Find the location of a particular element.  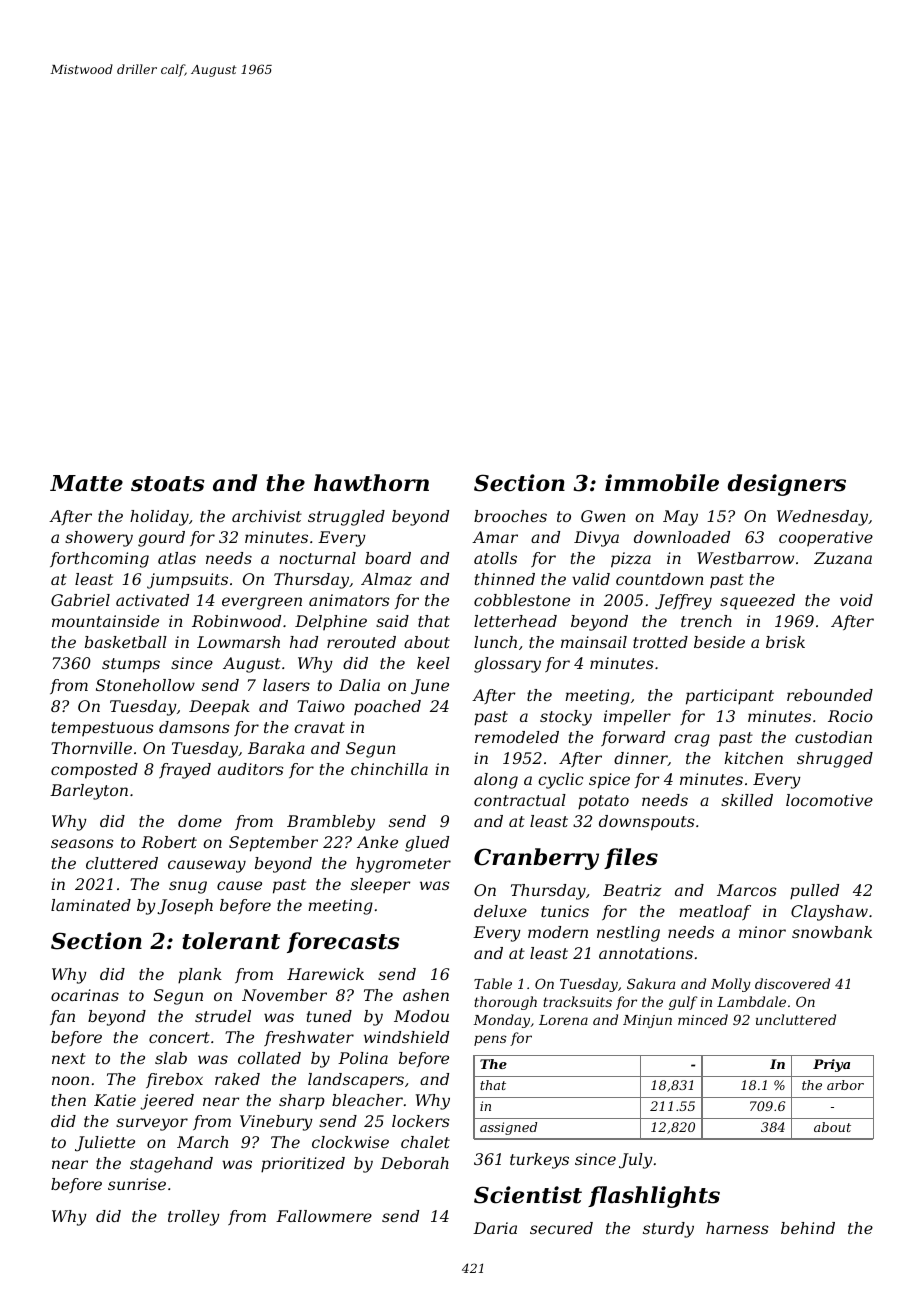

Dalia is located at coordinates (359, 685).
